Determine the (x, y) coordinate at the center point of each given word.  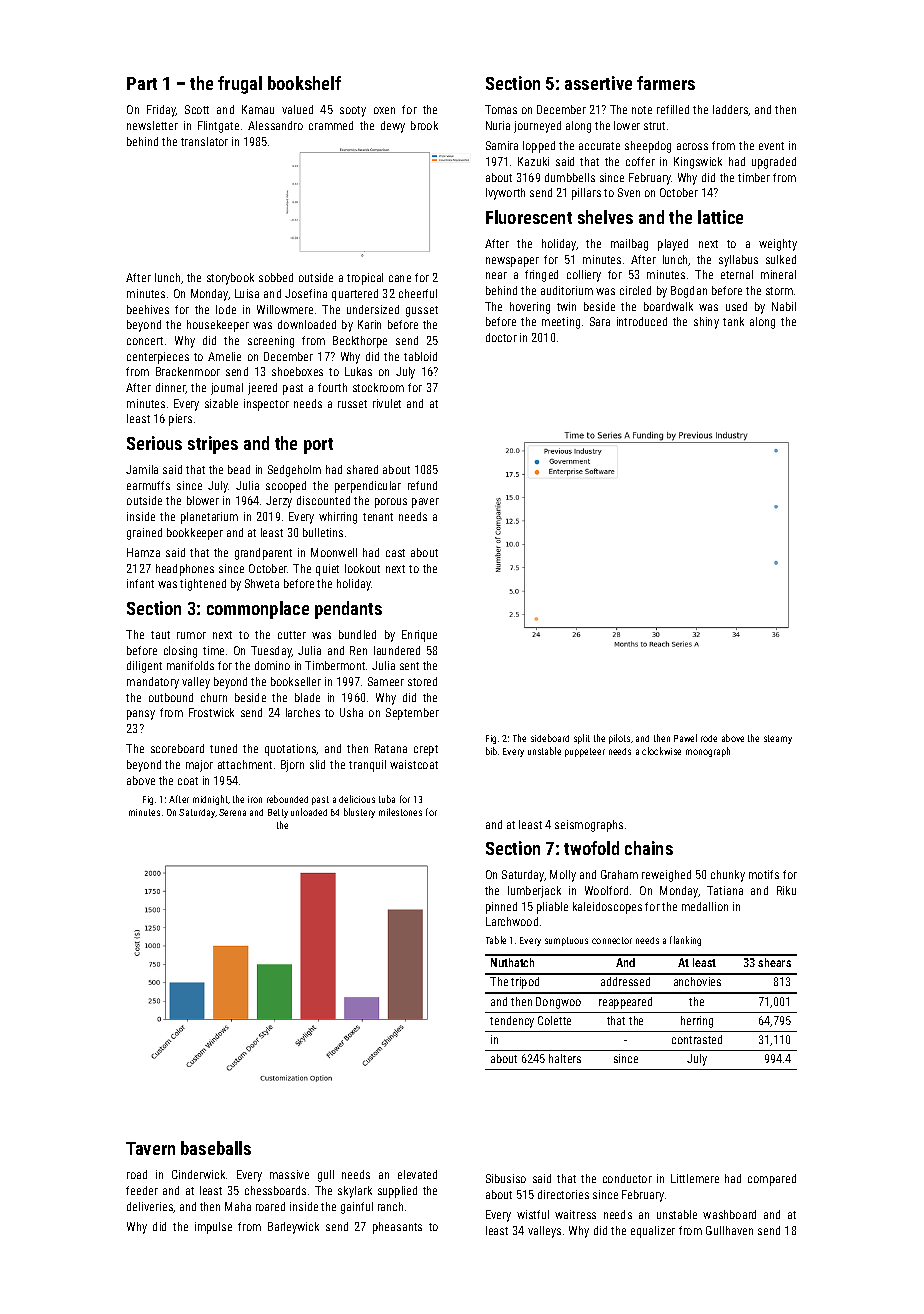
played (673, 245)
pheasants (397, 1228)
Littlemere (695, 1178)
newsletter (152, 125)
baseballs (216, 1148)
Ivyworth (505, 194)
